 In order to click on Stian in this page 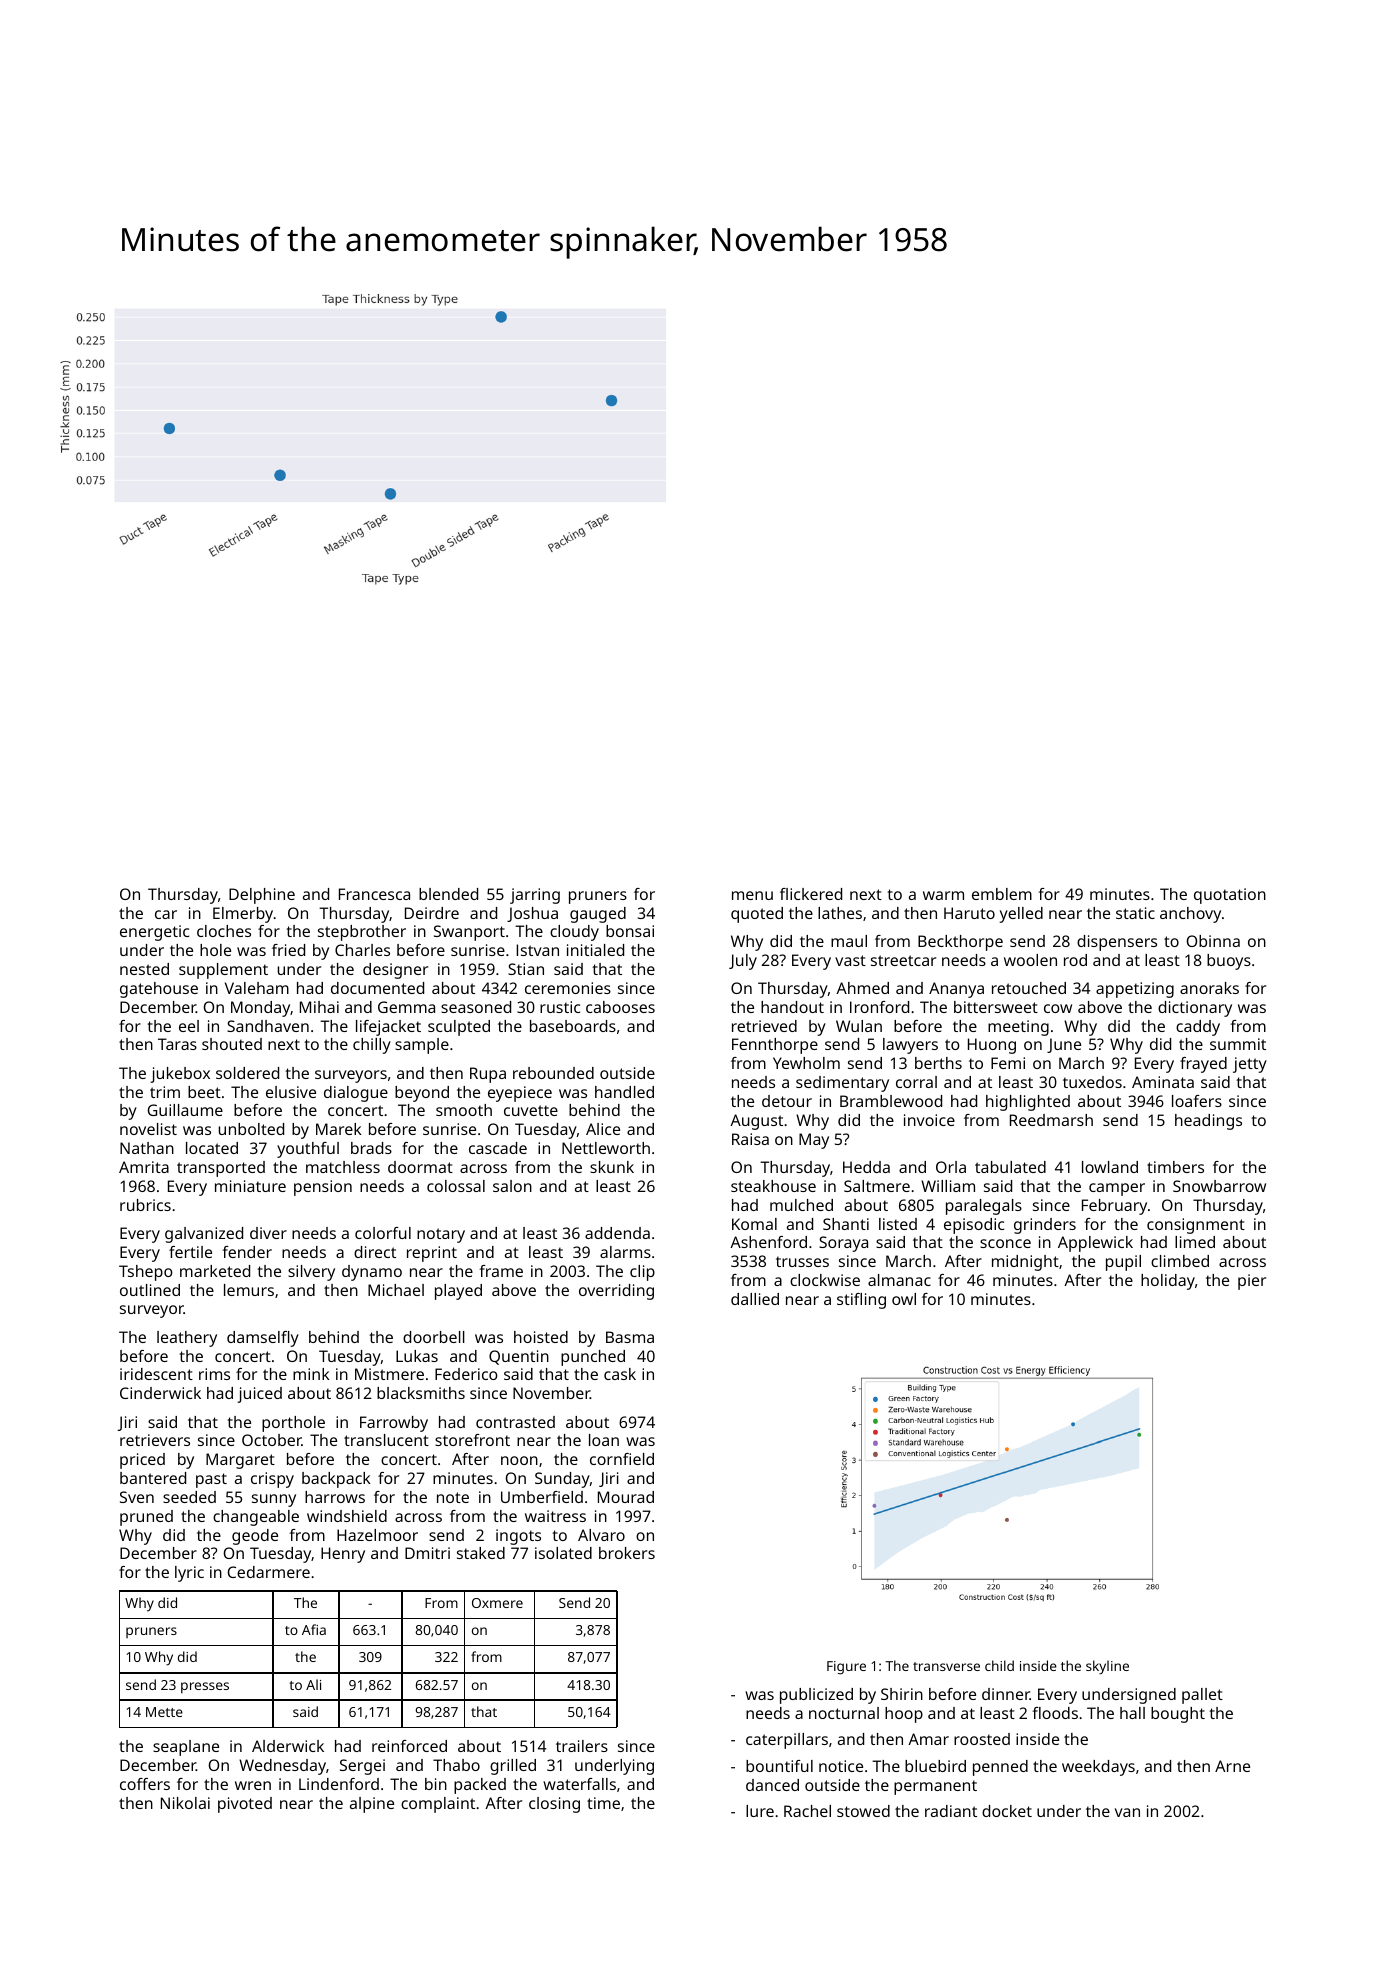, I will do `click(526, 969)`.
